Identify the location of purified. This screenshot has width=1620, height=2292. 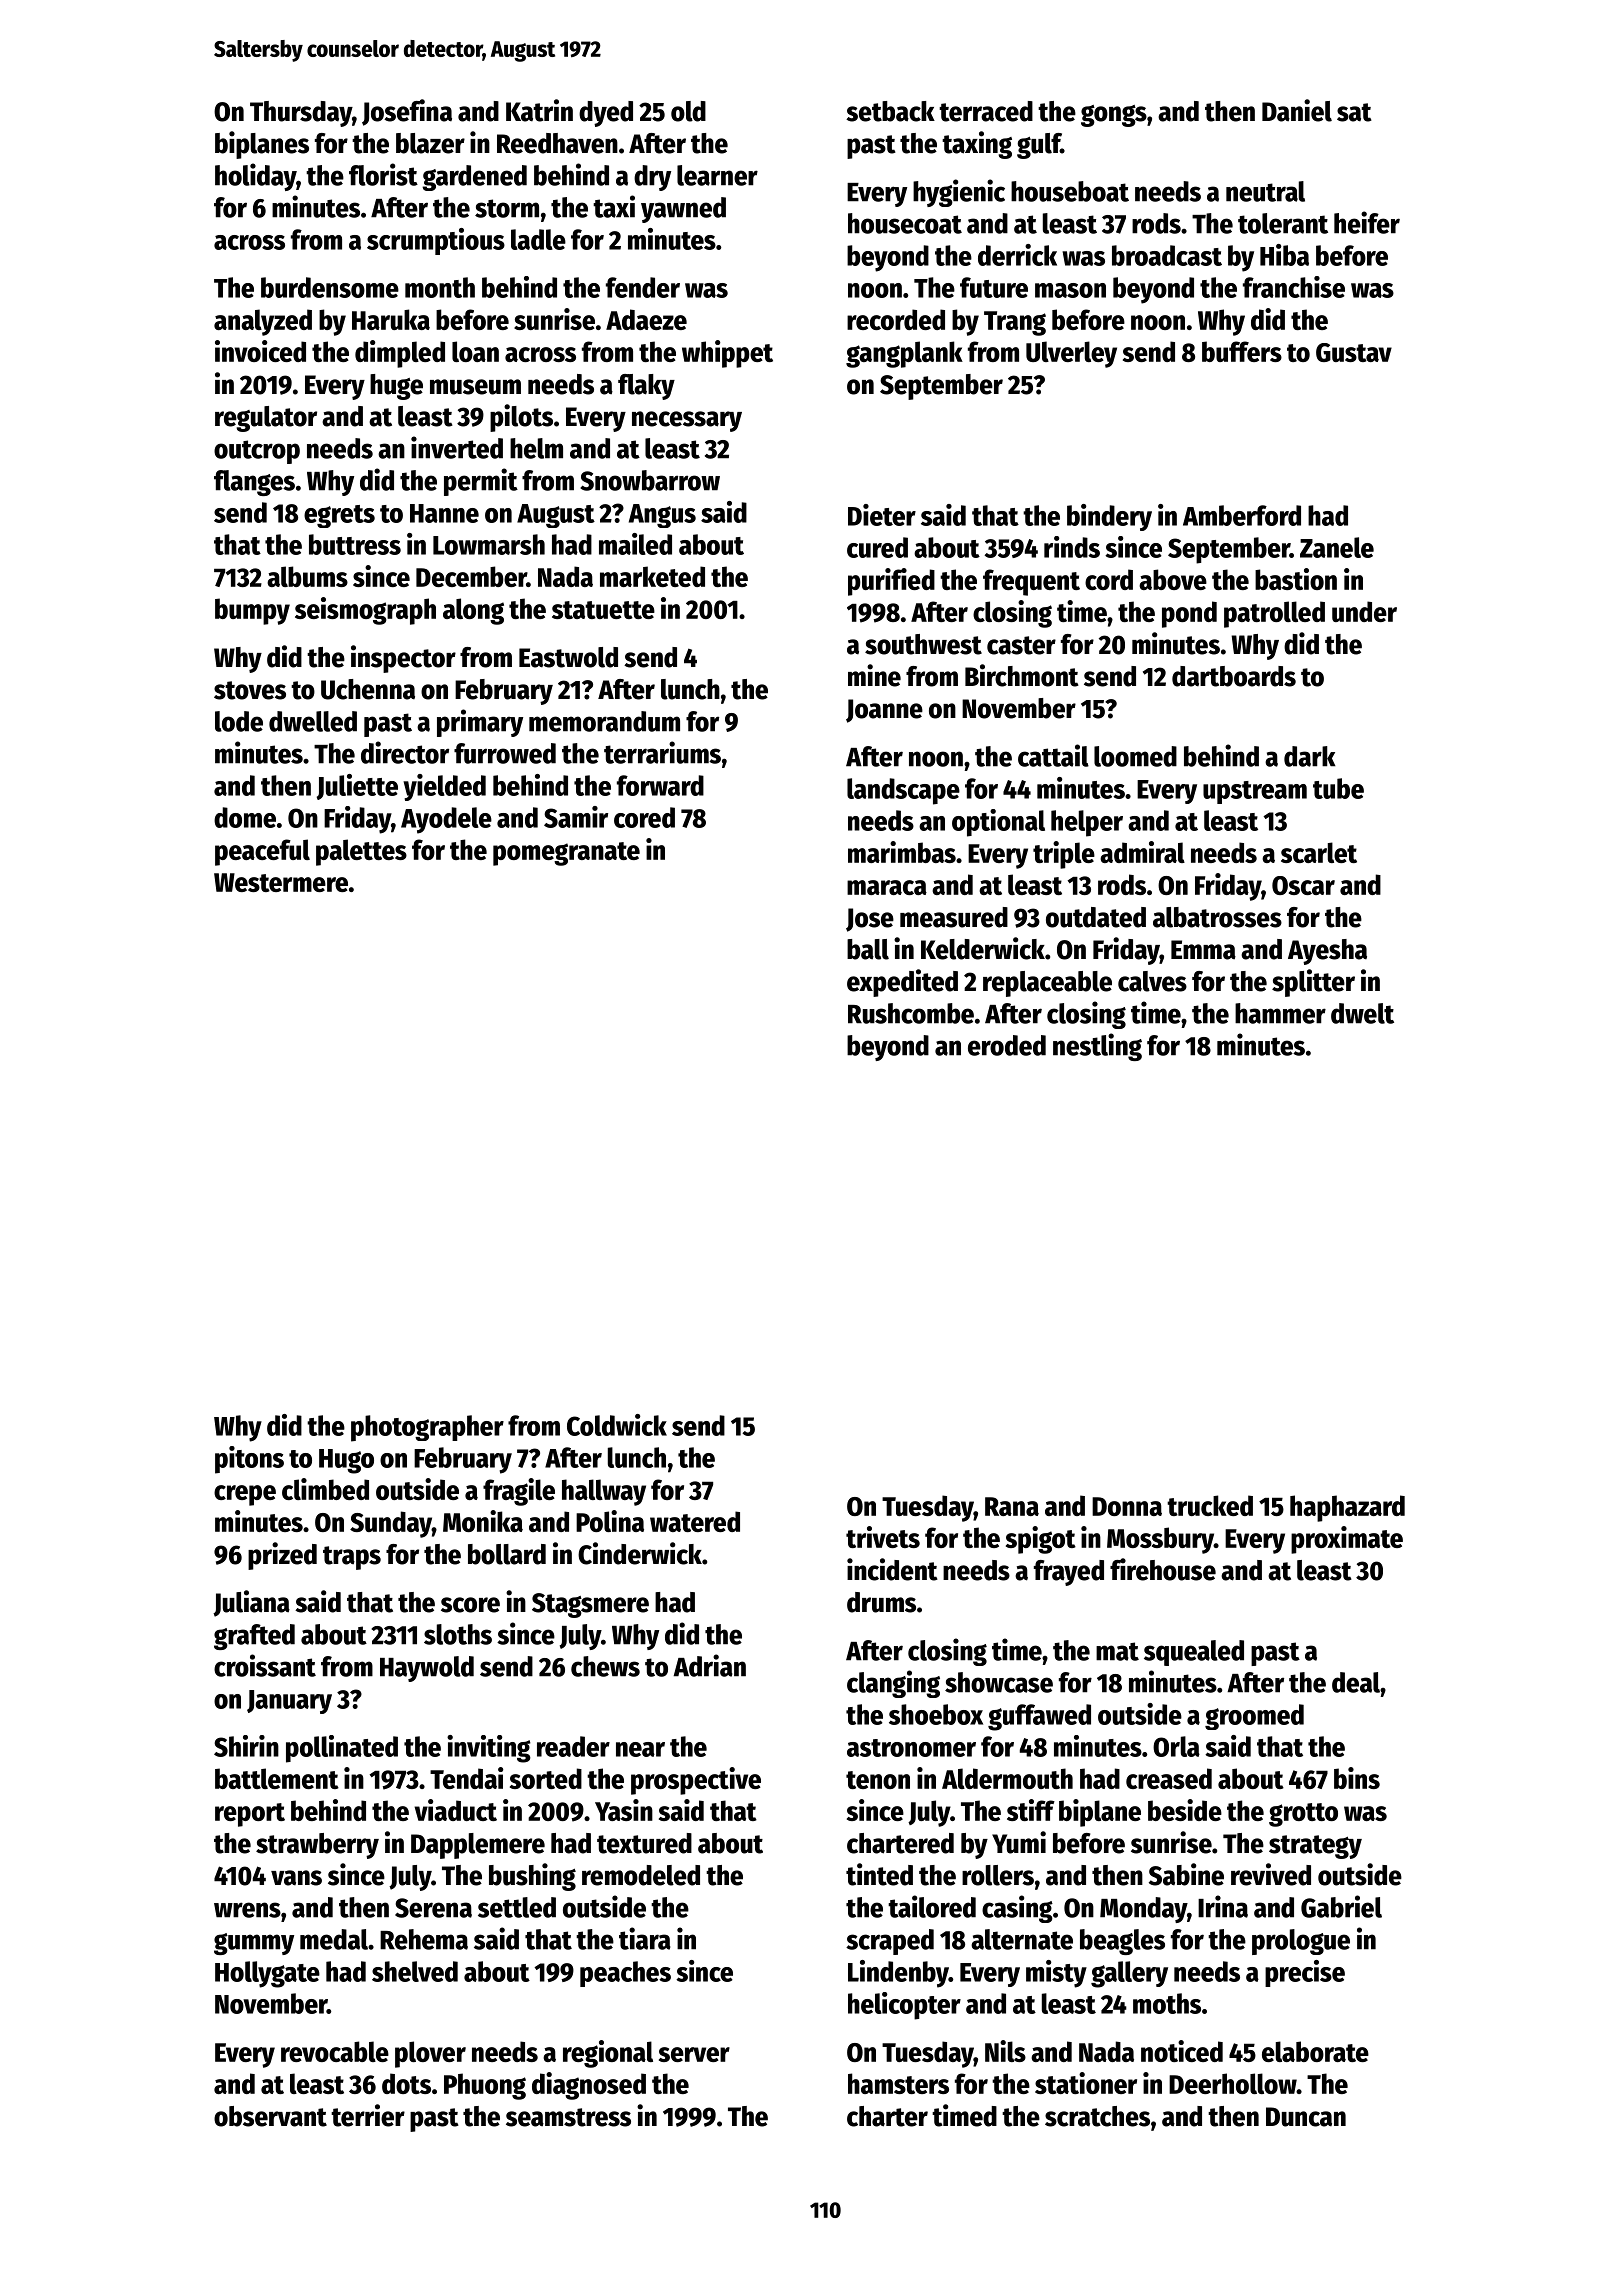
(891, 582).
